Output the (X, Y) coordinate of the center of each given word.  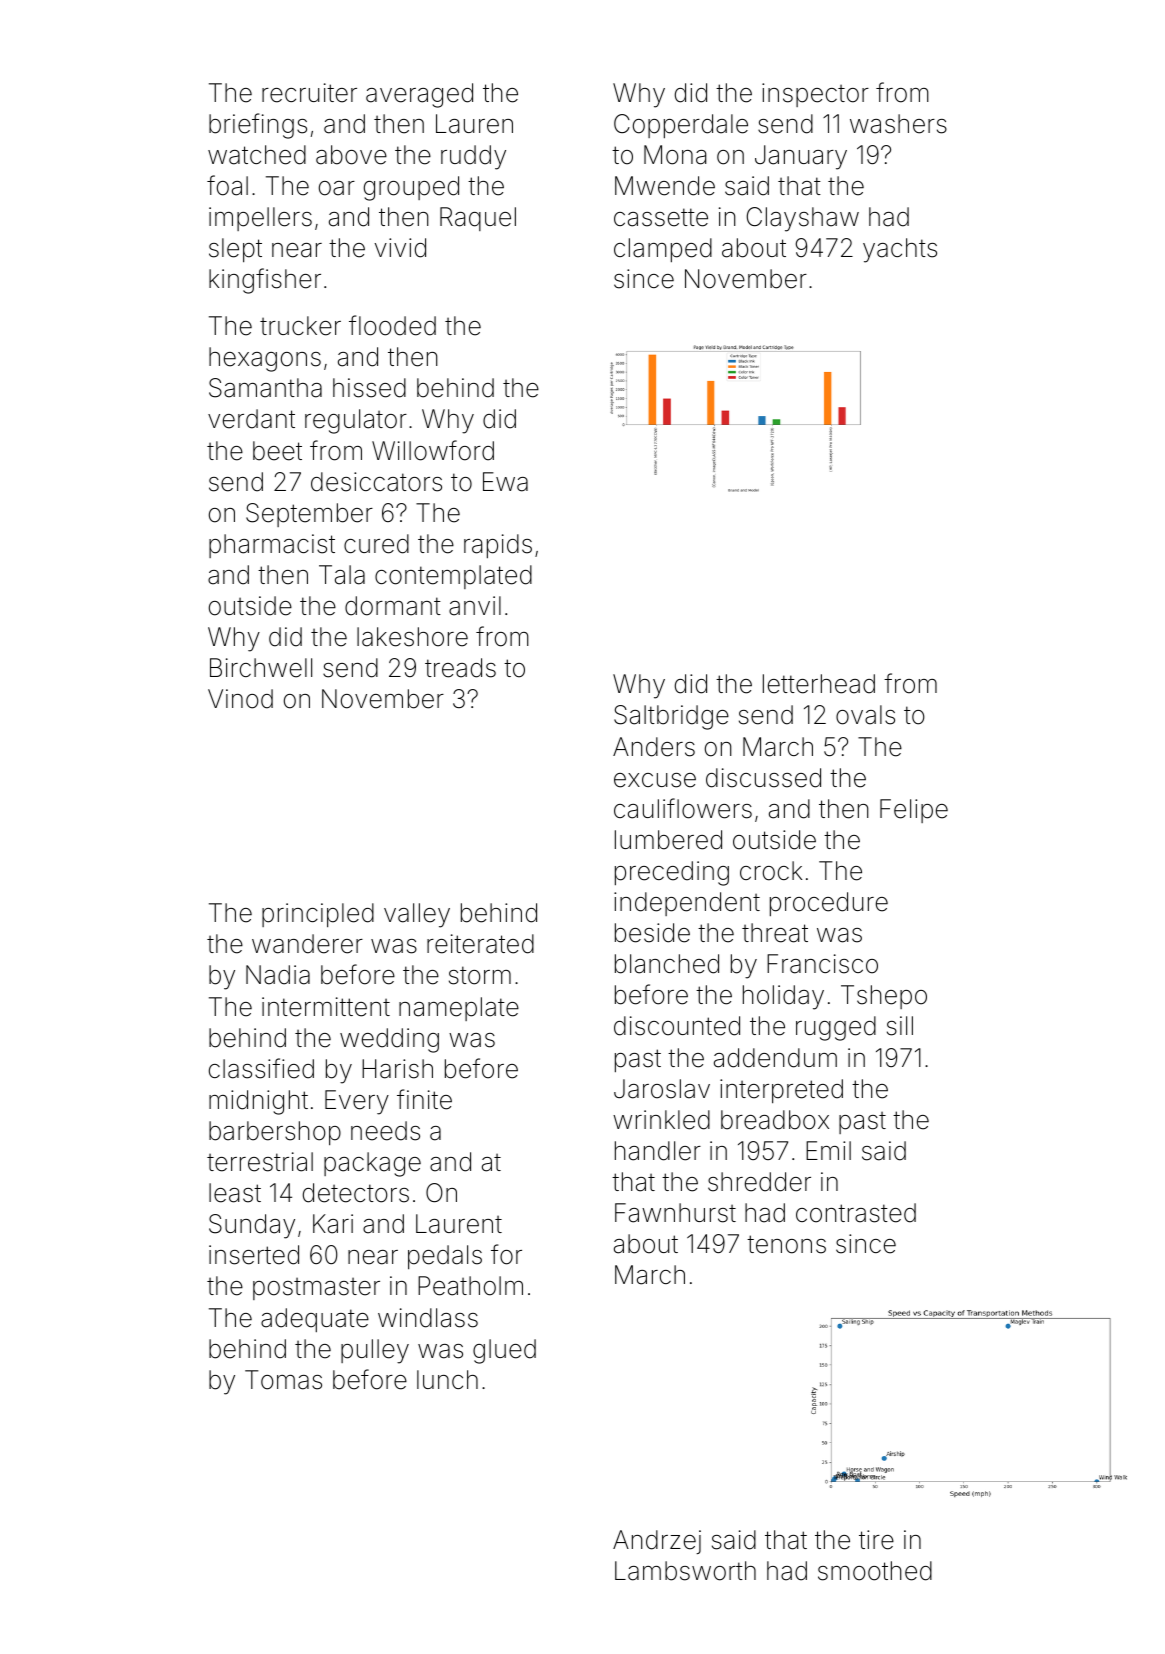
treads (460, 668)
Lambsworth (685, 1571)
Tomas (283, 1380)
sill (900, 1026)
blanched (667, 964)
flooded (392, 325)
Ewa (505, 482)
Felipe (914, 811)
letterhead (819, 684)
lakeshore (412, 637)
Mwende (665, 186)
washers (898, 124)
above (351, 155)
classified (261, 1068)
